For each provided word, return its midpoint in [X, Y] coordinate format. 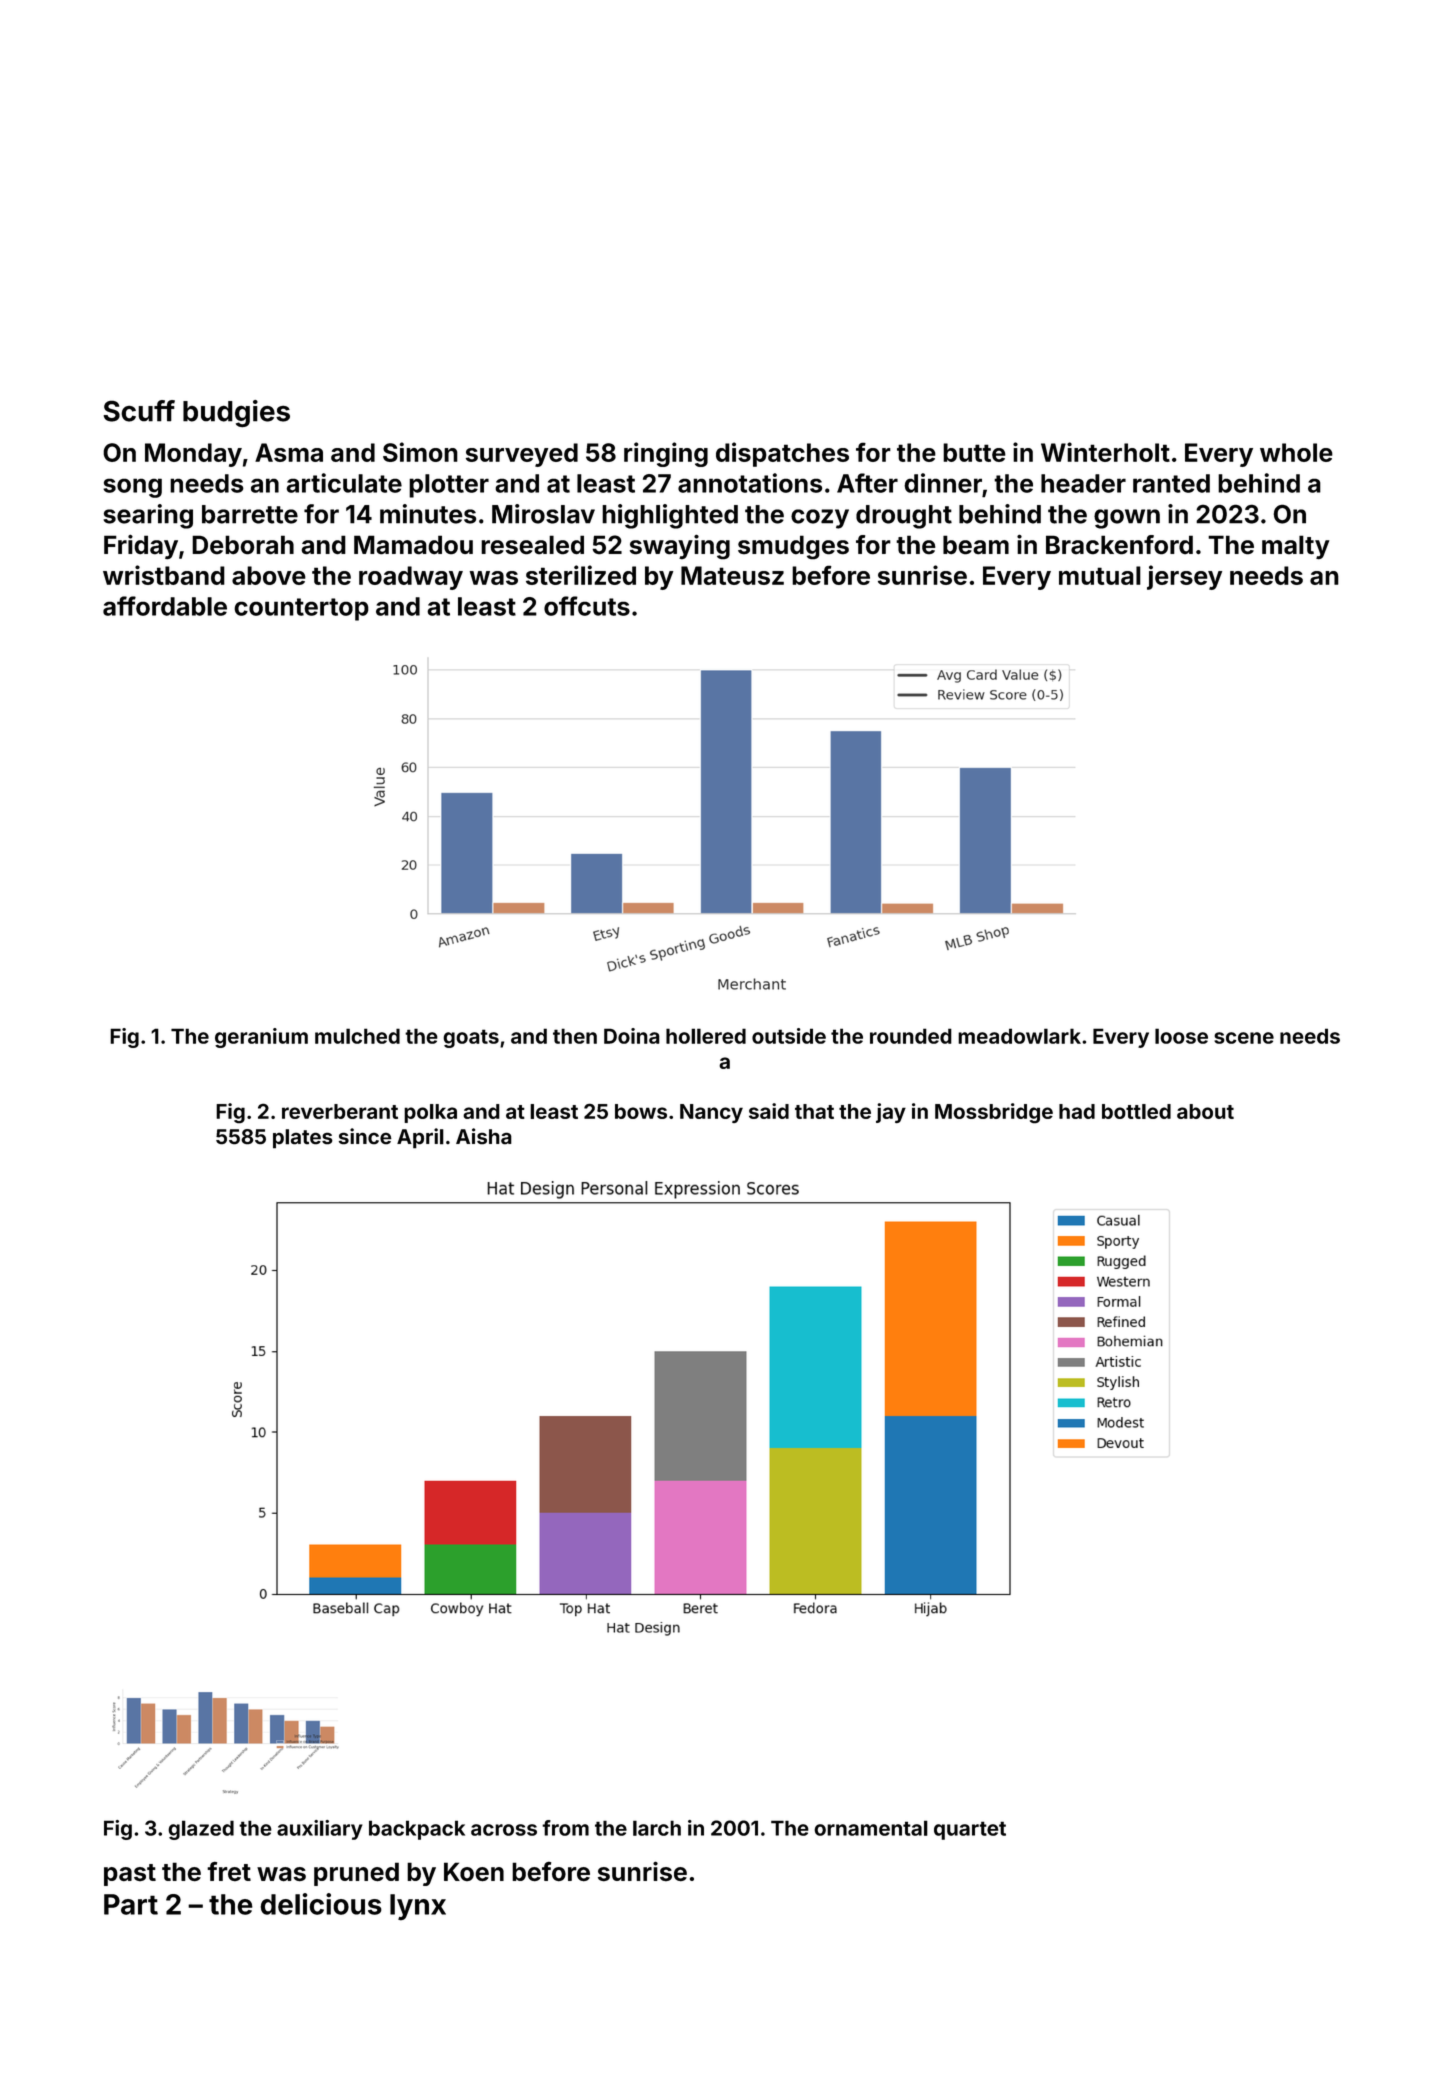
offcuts [587, 606]
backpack [417, 1830]
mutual [1100, 575]
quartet [970, 1830]
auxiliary [320, 1830]
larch [657, 1828]
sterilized [581, 575]
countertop [301, 609]
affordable [165, 606]
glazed [201, 1830]
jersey [1184, 577]
